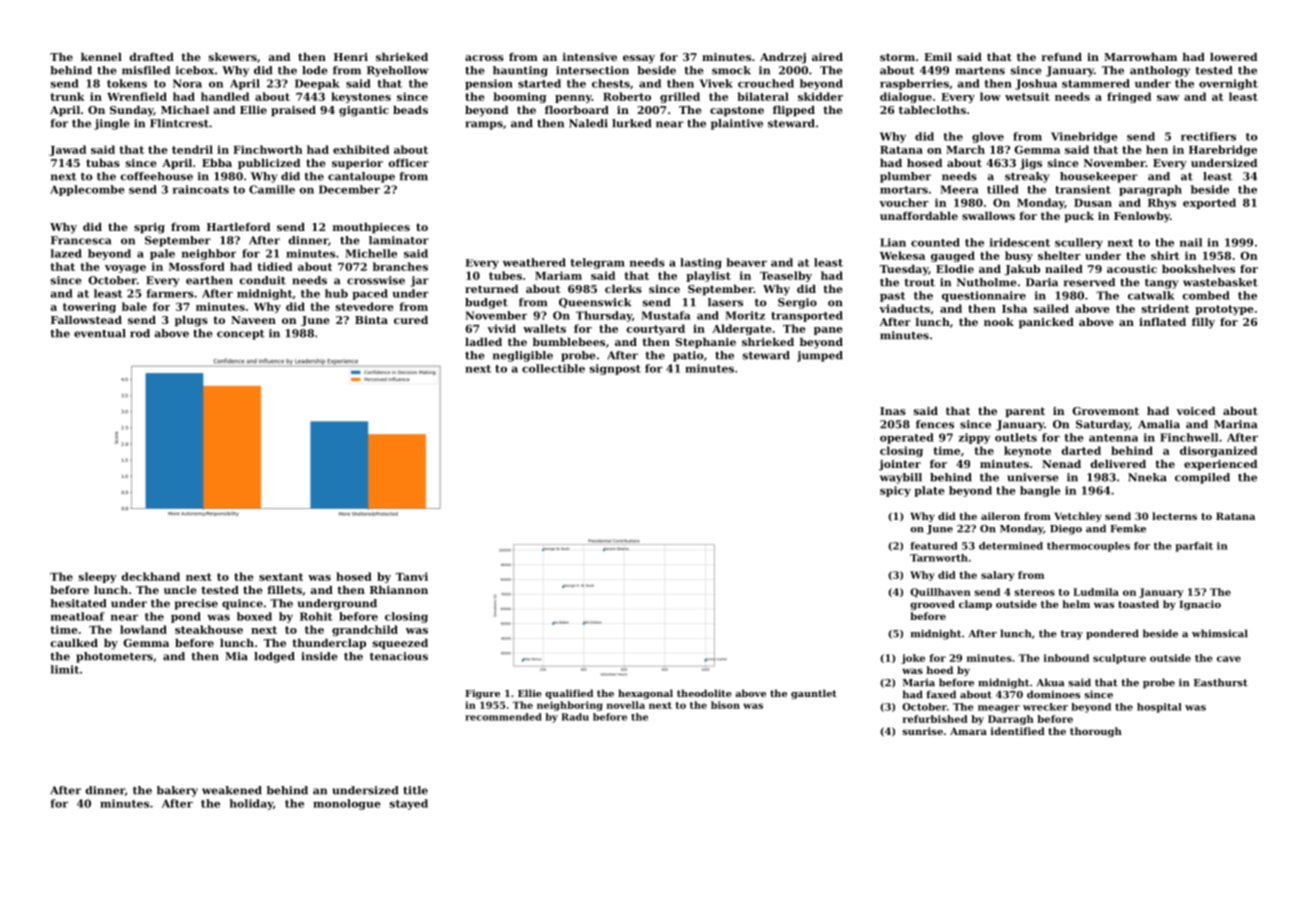 The width and height of the screenshot is (1308, 924). I want to click on cave, so click(1229, 659).
